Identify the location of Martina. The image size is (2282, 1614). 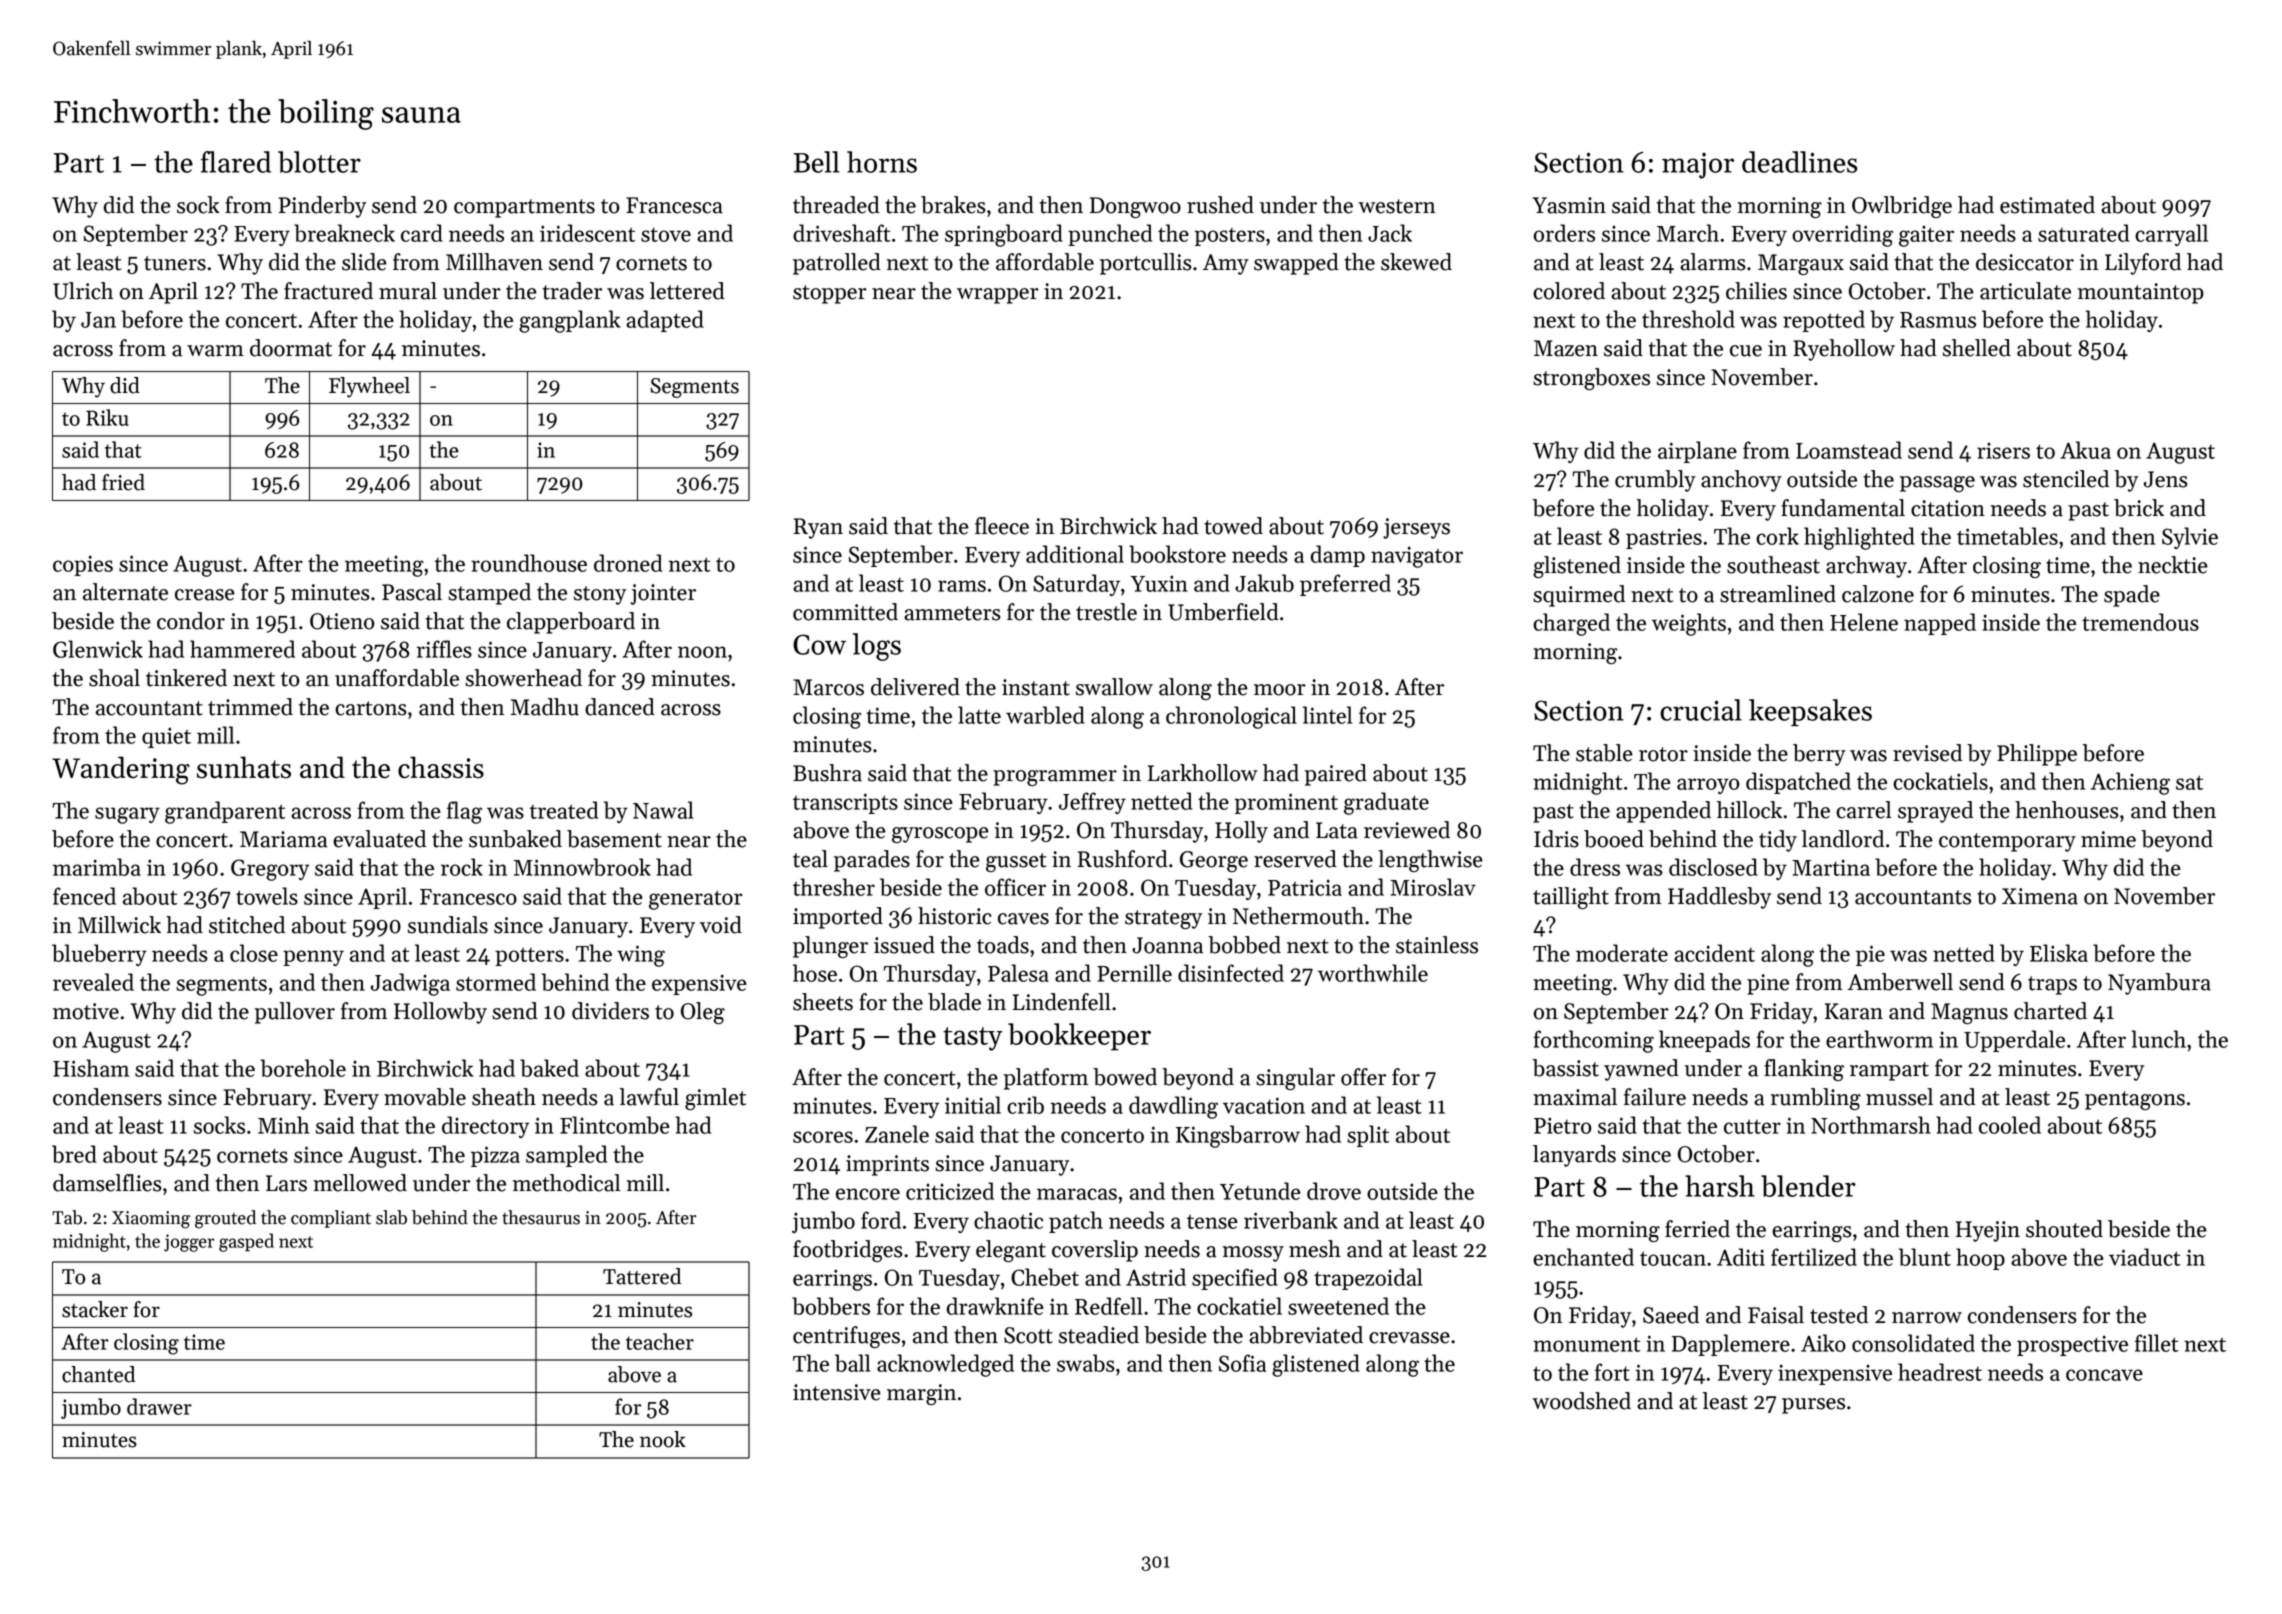
(1831, 867).
